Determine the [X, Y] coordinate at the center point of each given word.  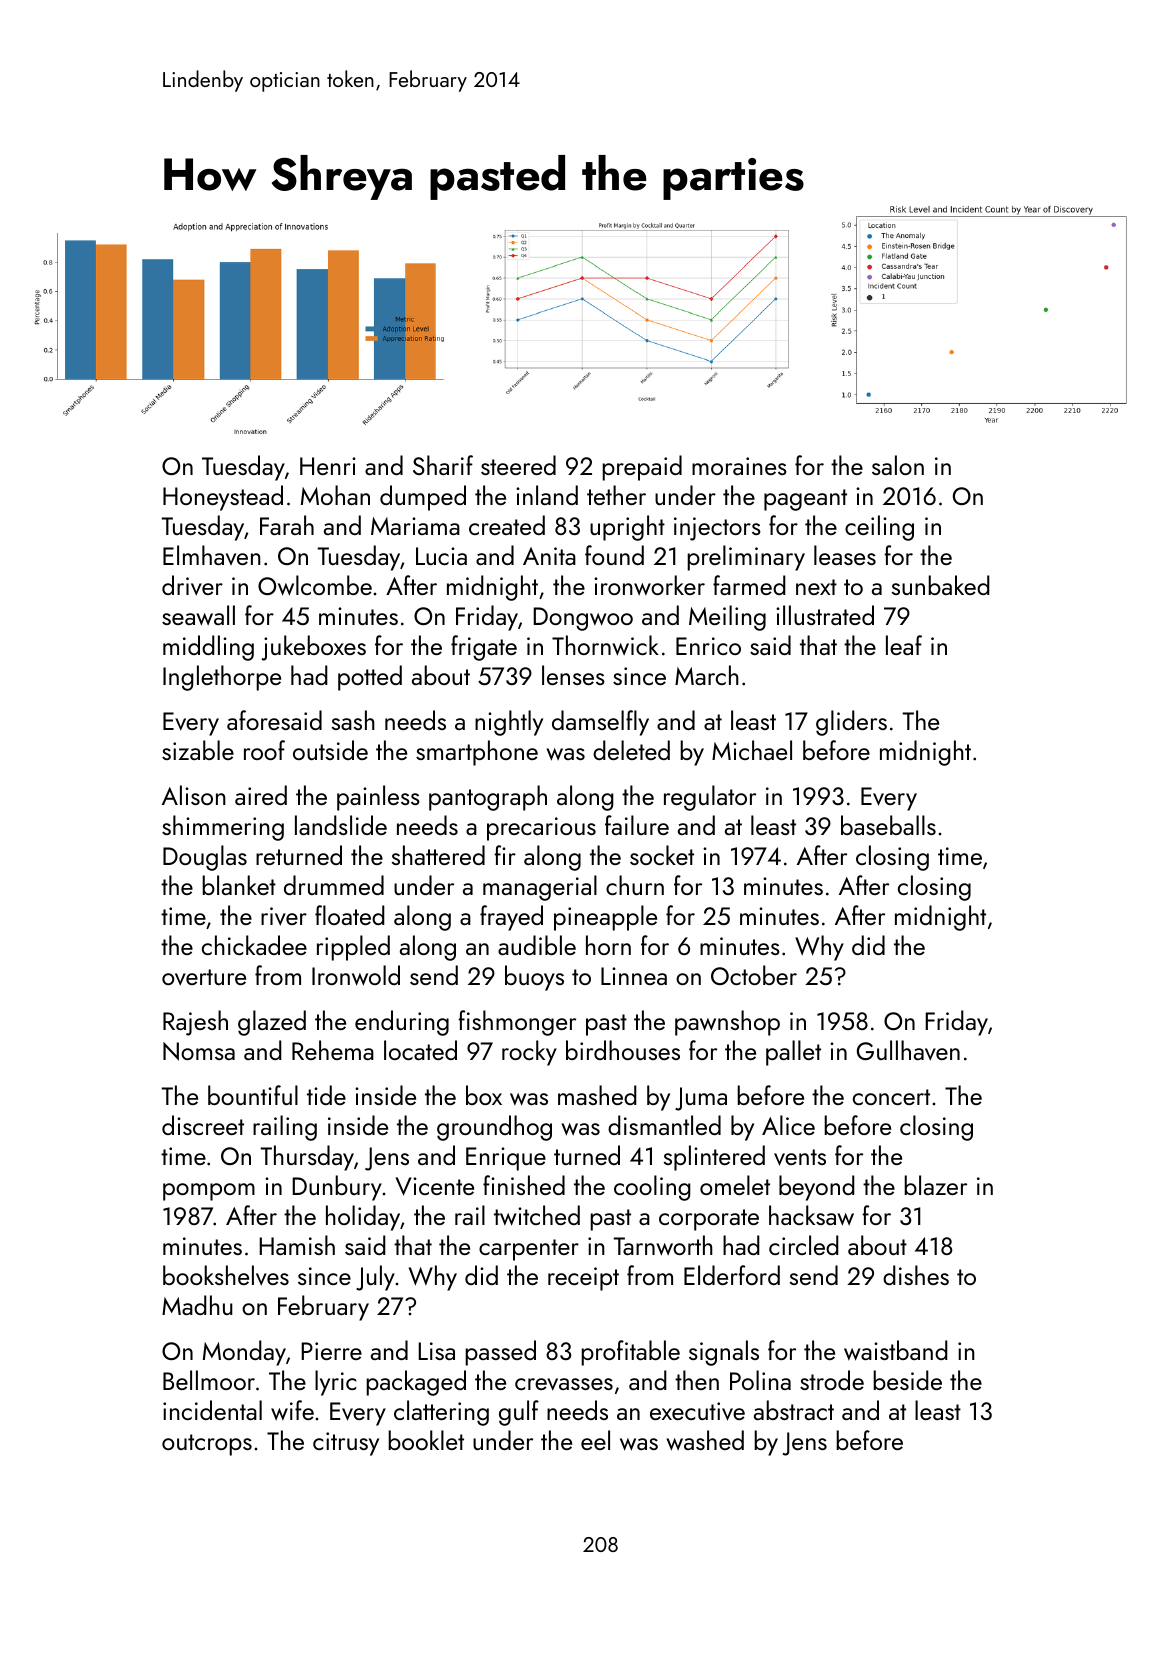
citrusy [346, 1444]
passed [500, 1353]
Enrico [708, 646]
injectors [717, 529]
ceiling [879, 528]
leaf [904, 645]
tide [326, 1095]
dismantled [664, 1125]
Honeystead [223, 498]
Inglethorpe [222, 678]
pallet [793, 1053]
